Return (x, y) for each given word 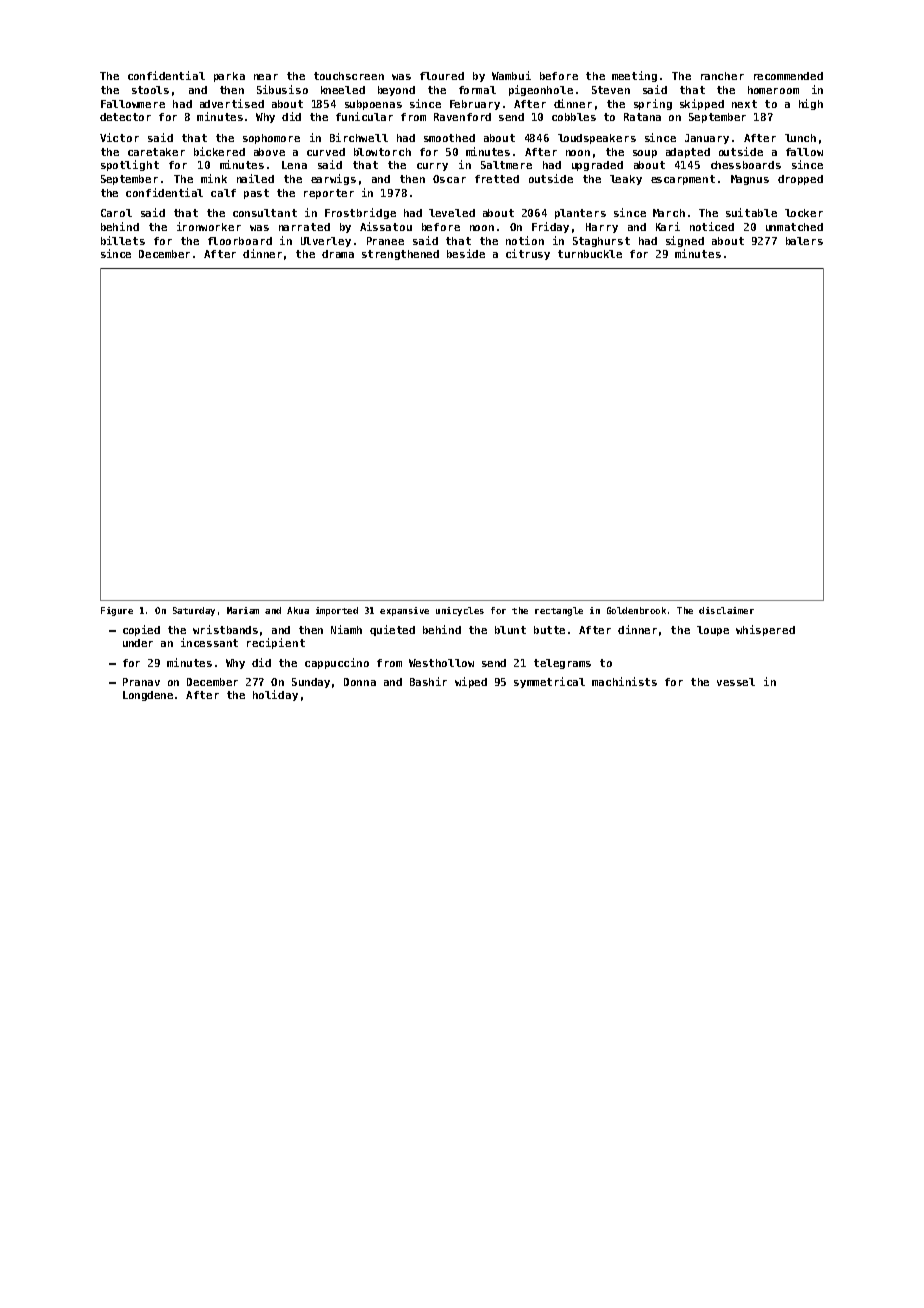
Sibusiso (282, 89)
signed (685, 241)
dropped (800, 180)
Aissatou (386, 226)
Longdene (148, 696)
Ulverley (326, 242)
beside (466, 253)
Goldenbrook (636, 610)
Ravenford (462, 117)
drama (338, 254)
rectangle (559, 611)
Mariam (243, 610)
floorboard (240, 241)
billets (123, 240)
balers (804, 241)
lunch (800, 138)
